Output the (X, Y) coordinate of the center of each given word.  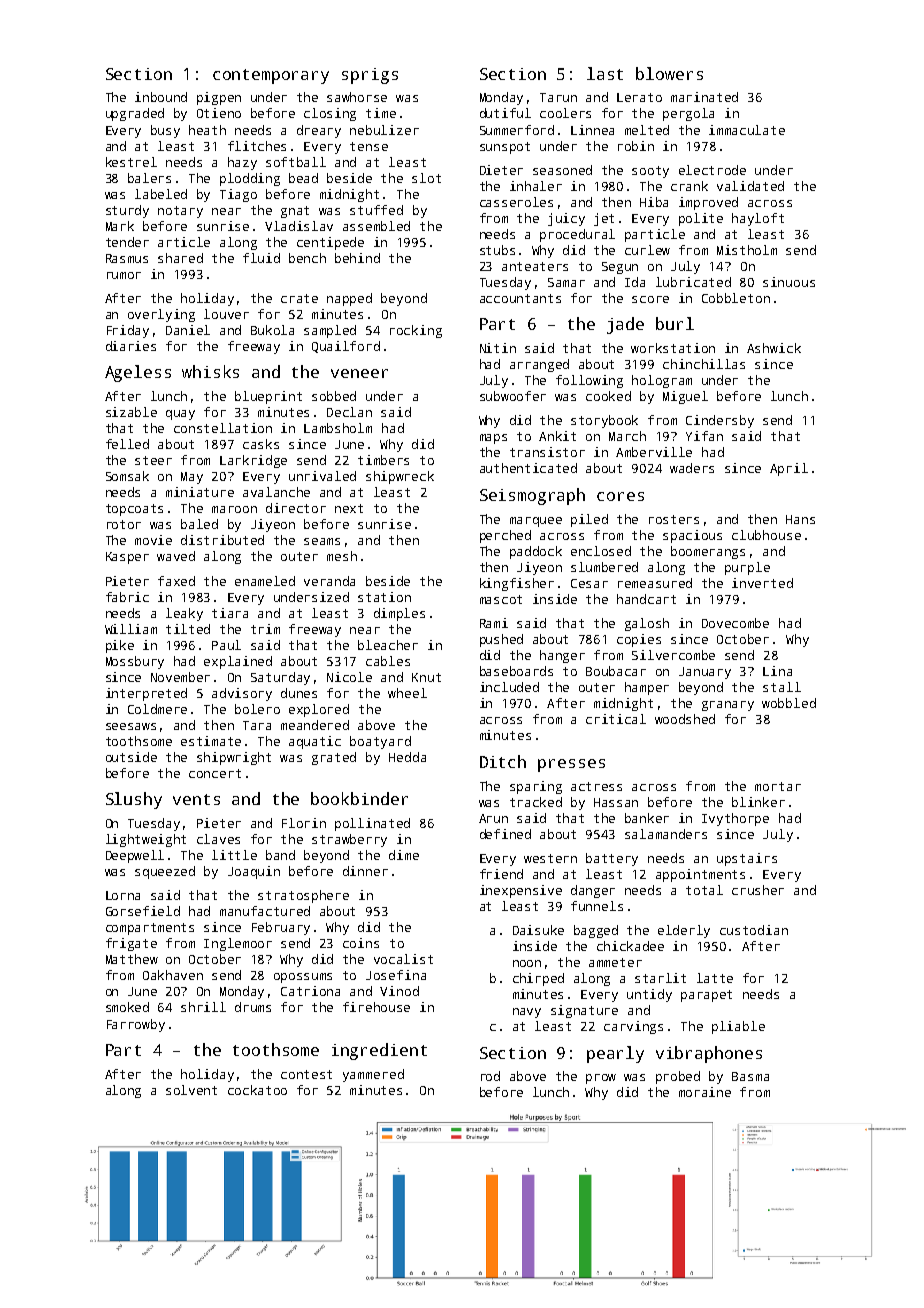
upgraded (135, 114)
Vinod (399, 991)
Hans (800, 519)
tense (369, 146)
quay (180, 415)
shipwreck (400, 477)
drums (253, 1007)
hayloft (758, 219)
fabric (127, 597)
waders (692, 468)
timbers (383, 460)
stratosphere (303, 896)
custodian (754, 930)
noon (527, 963)
